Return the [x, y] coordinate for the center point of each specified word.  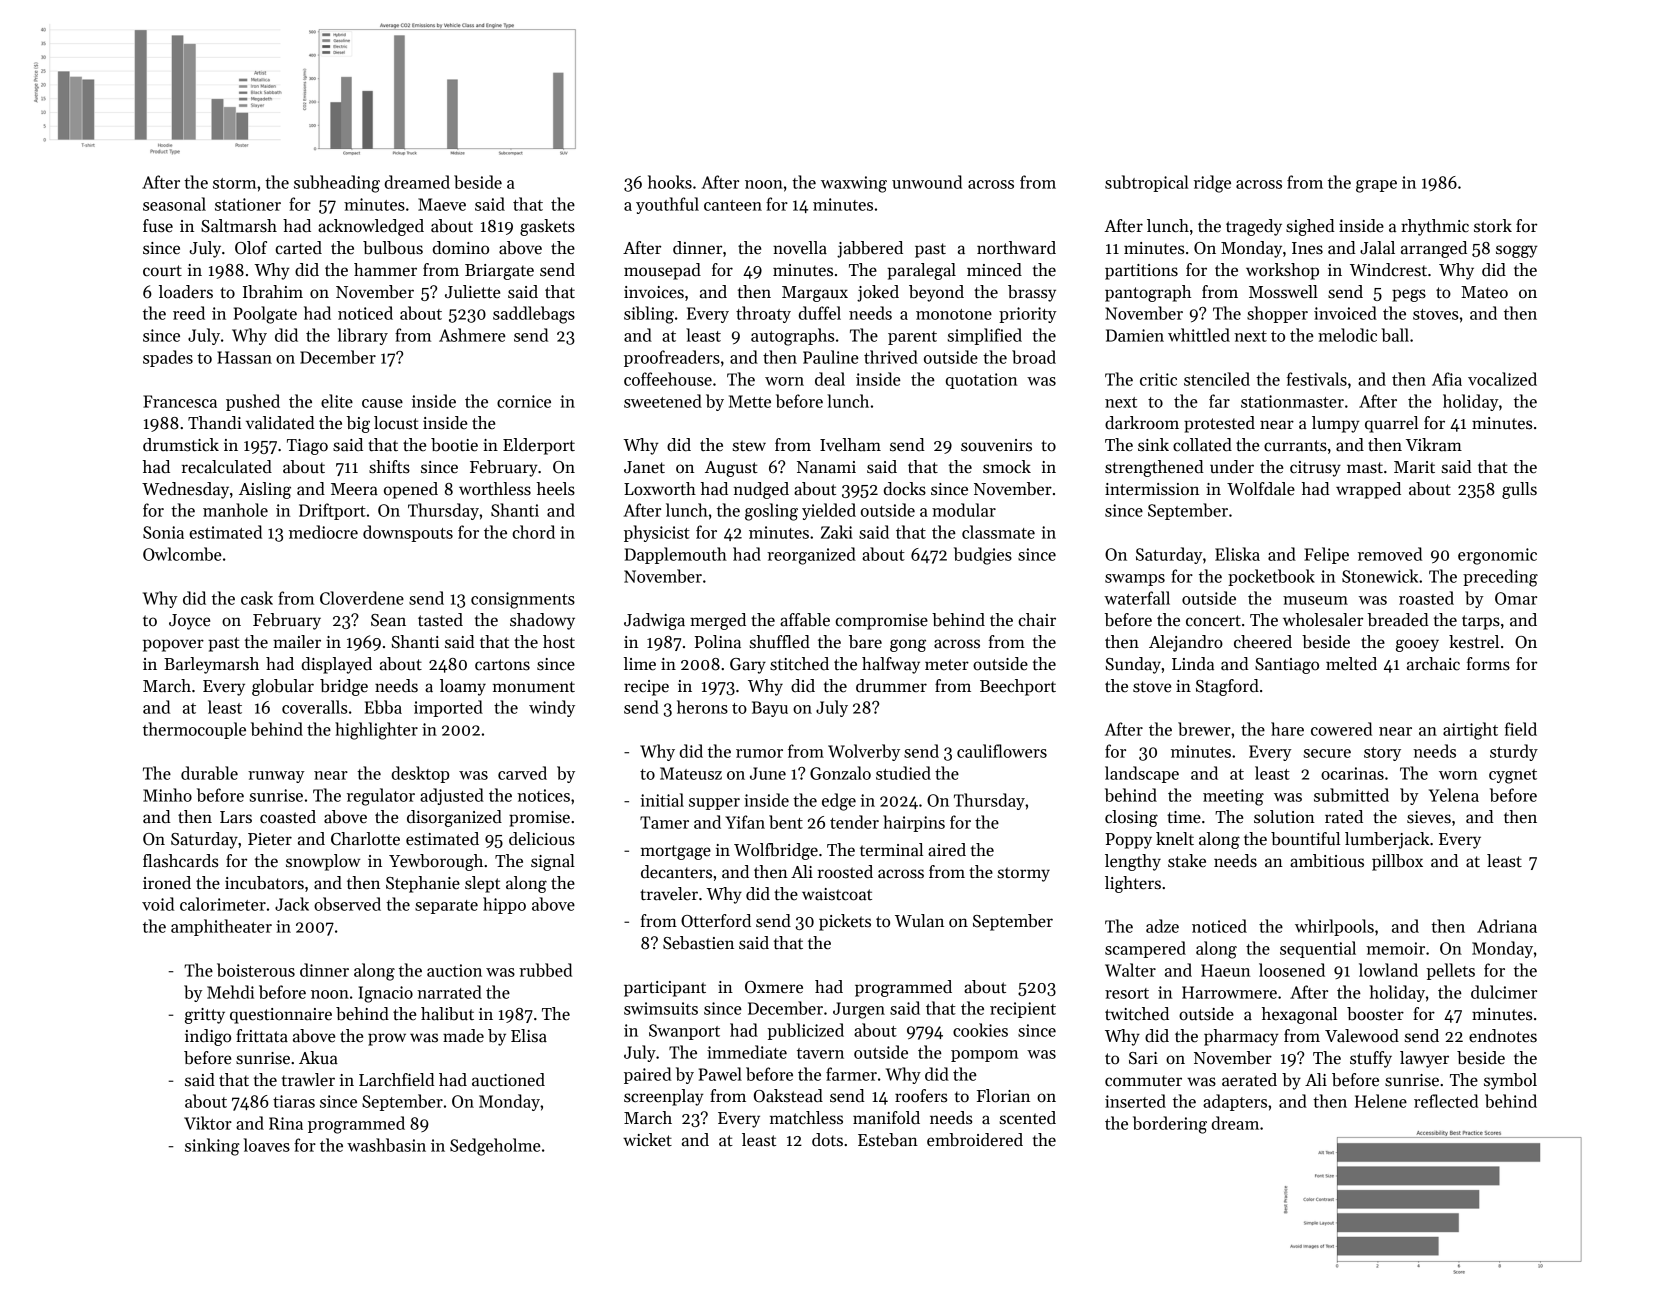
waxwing [854, 184]
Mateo [1484, 292]
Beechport [1018, 687]
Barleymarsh [211, 665]
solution [1284, 817]
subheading [337, 184]
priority [1028, 315]
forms [1488, 664]
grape [1376, 186]
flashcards [180, 861]
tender [854, 822]
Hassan [244, 357]
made [463, 1036]
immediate [747, 1052]
